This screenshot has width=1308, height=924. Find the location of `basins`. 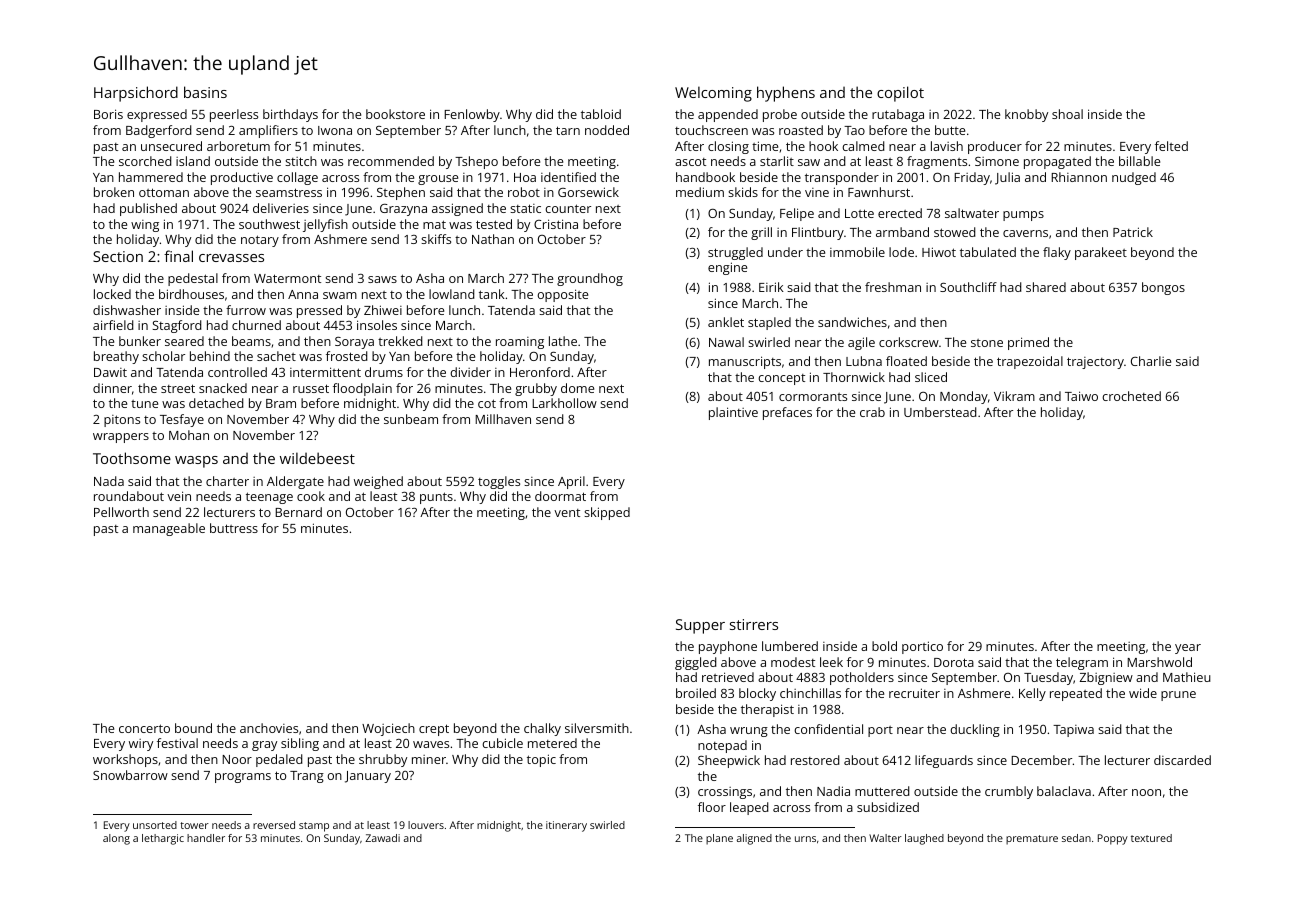

basins is located at coordinates (205, 92).
